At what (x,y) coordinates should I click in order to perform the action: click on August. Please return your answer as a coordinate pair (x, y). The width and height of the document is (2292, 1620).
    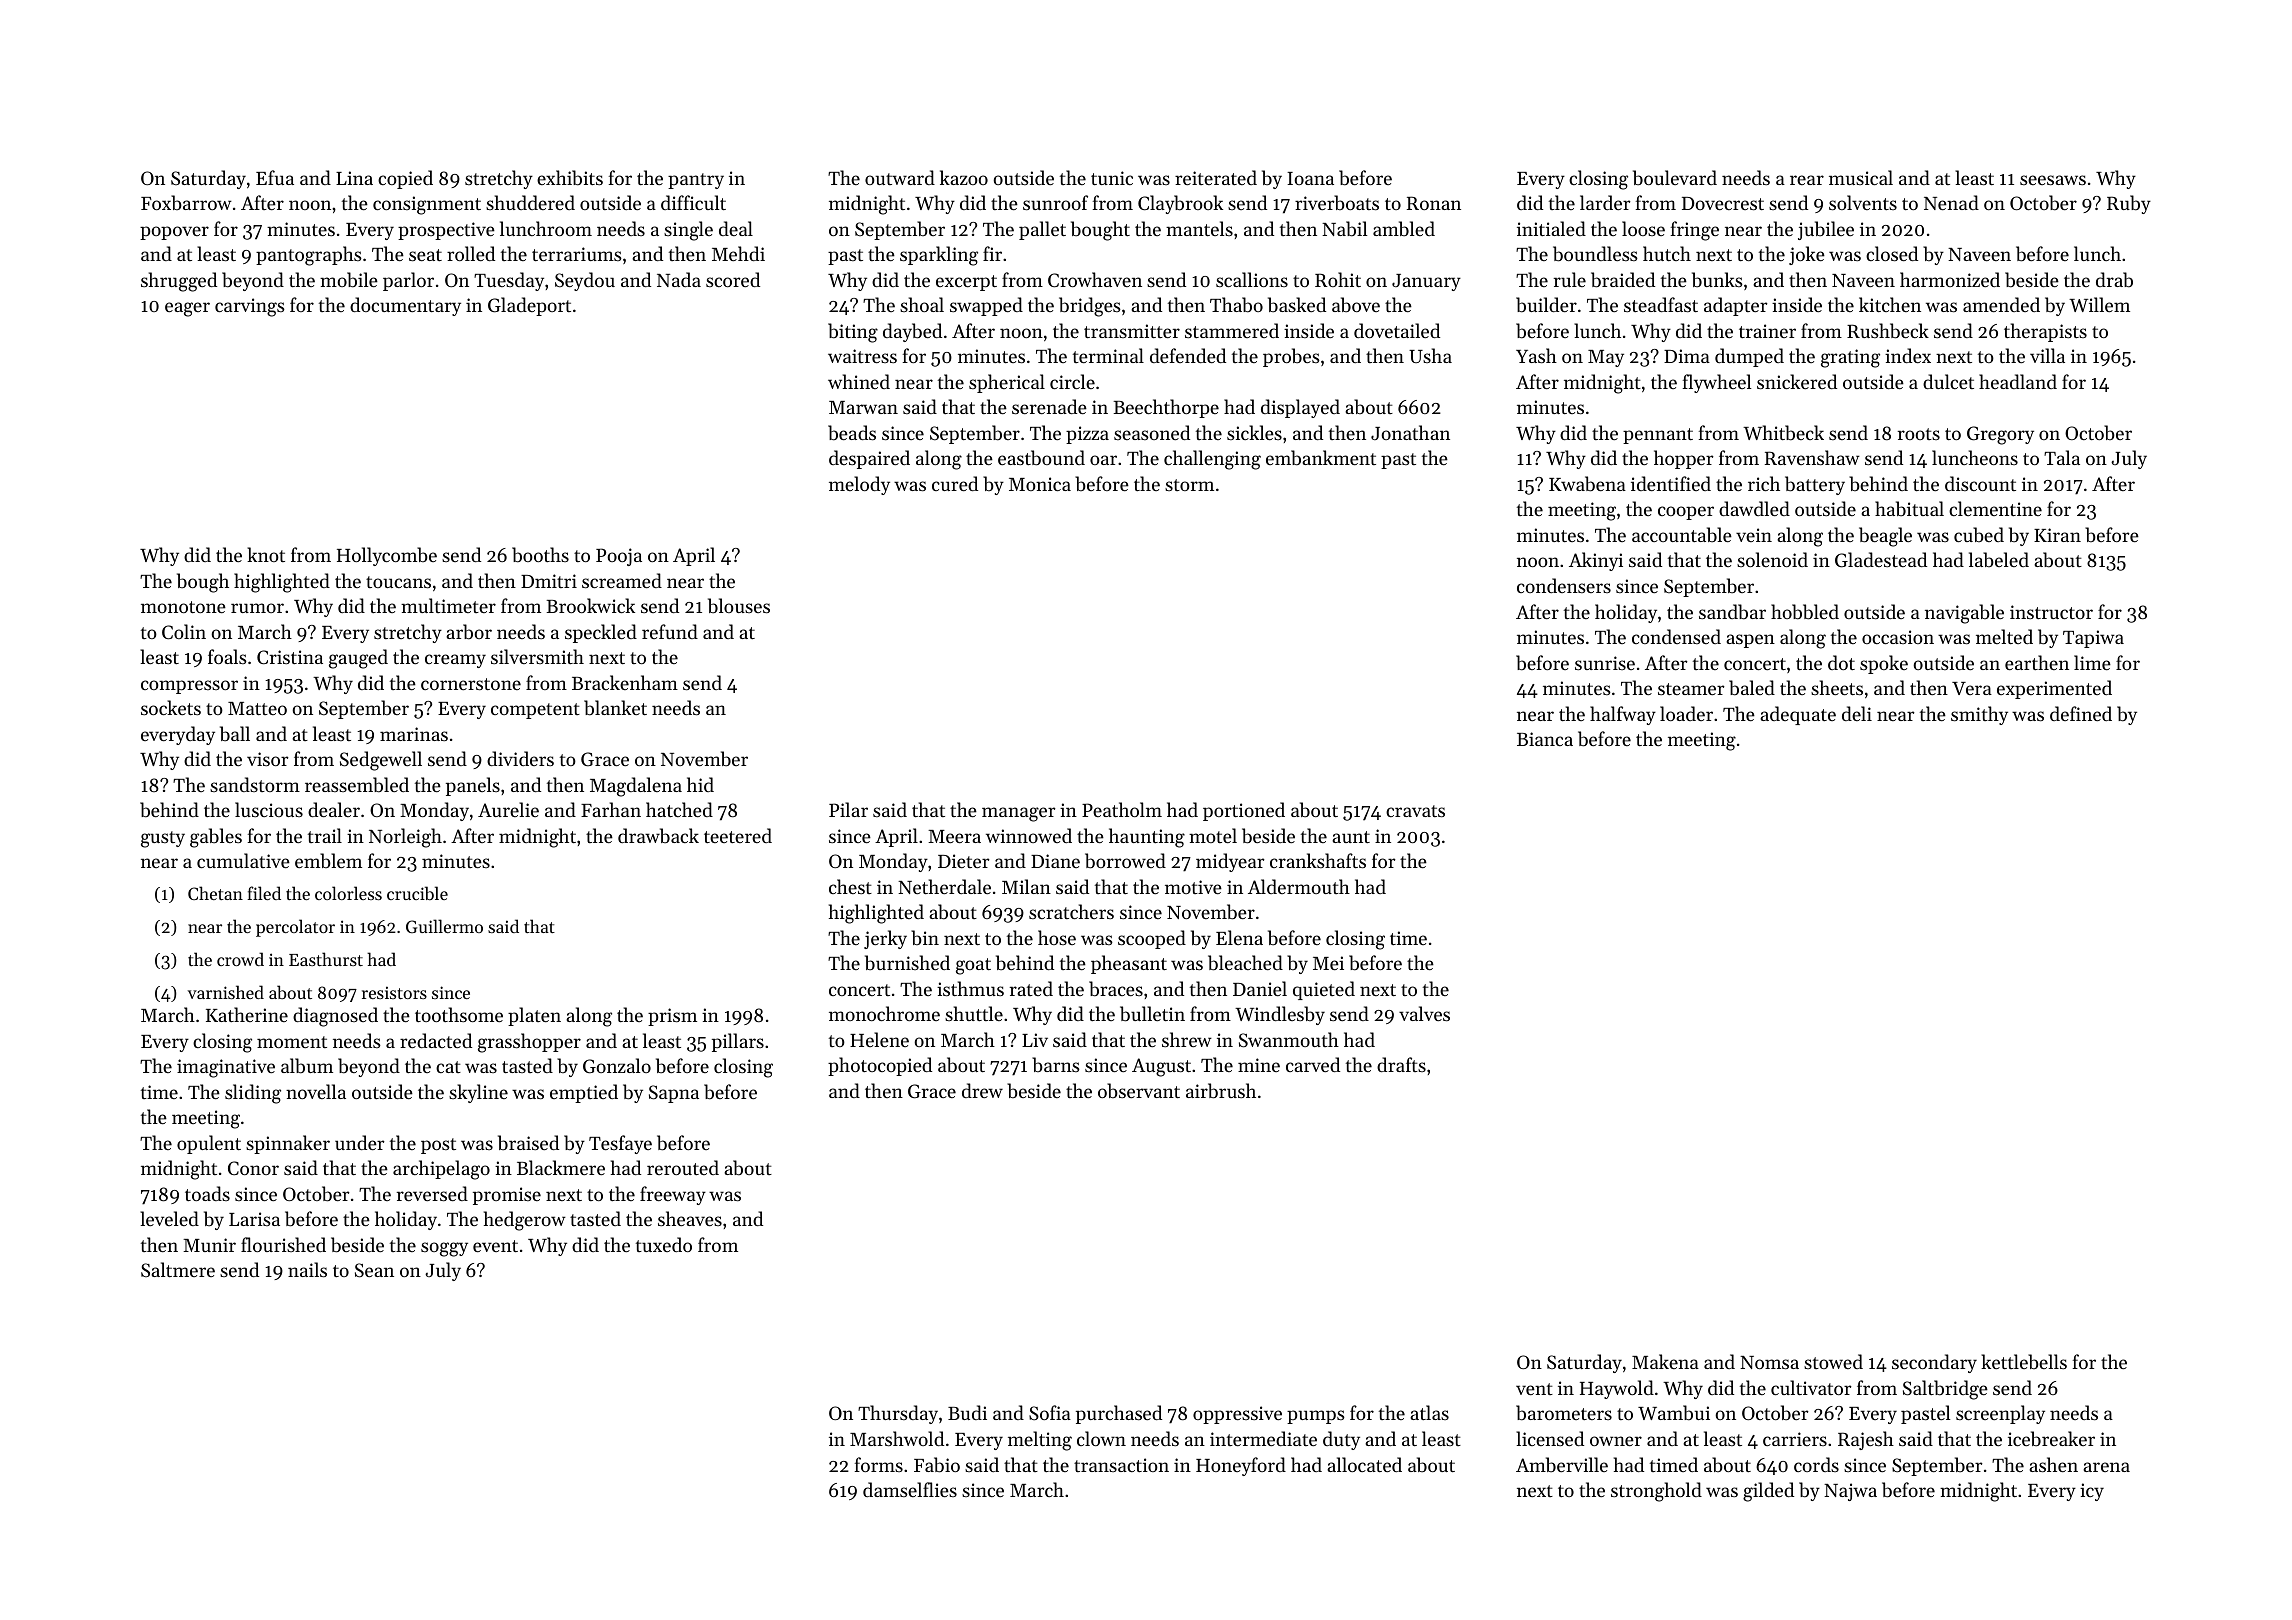
    Looking at the image, I should click on (1161, 1067).
